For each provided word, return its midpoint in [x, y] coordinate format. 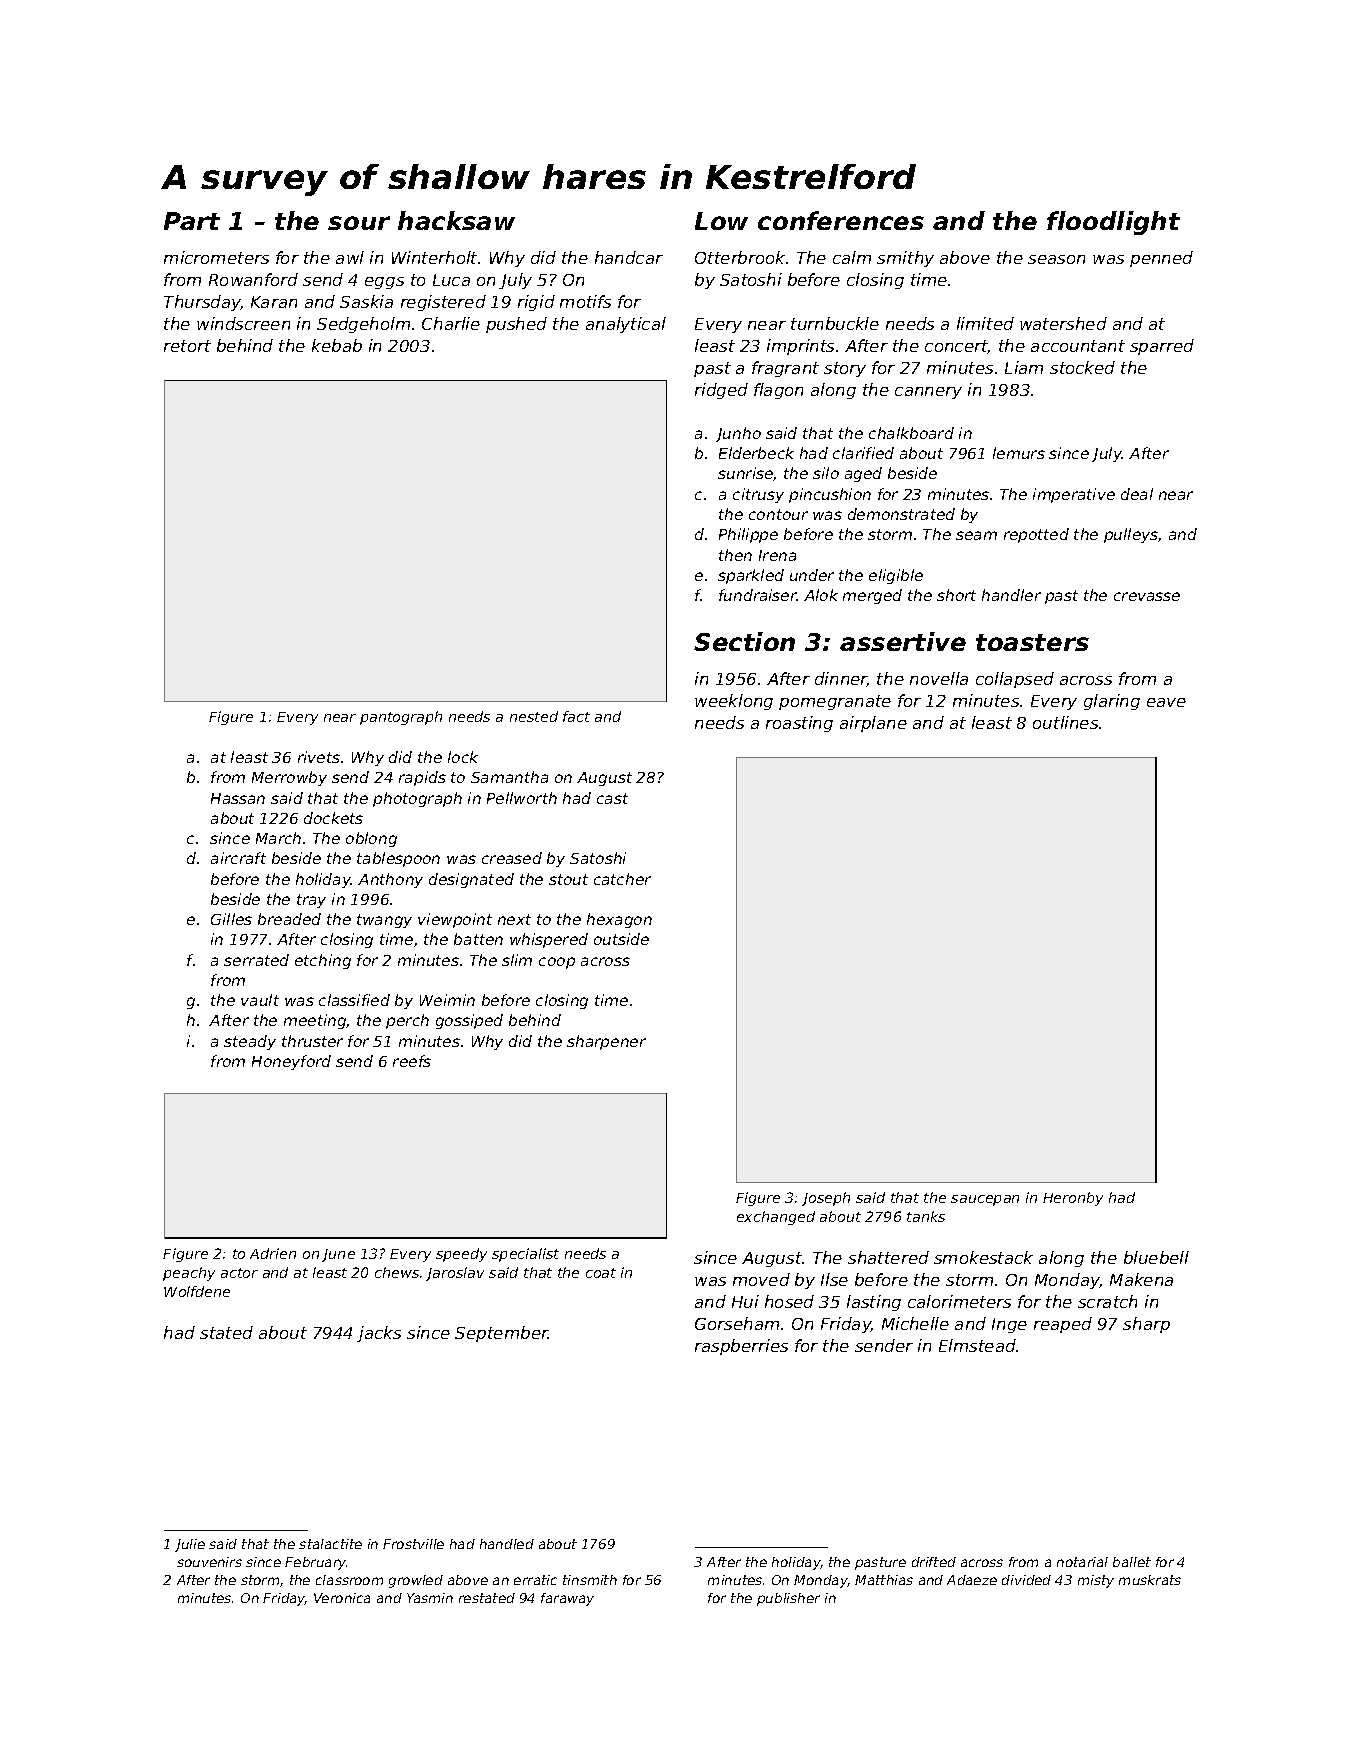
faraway [567, 1599]
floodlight [1113, 223]
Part [192, 221]
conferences [841, 220]
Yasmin [430, 1598]
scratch [1107, 1301]
